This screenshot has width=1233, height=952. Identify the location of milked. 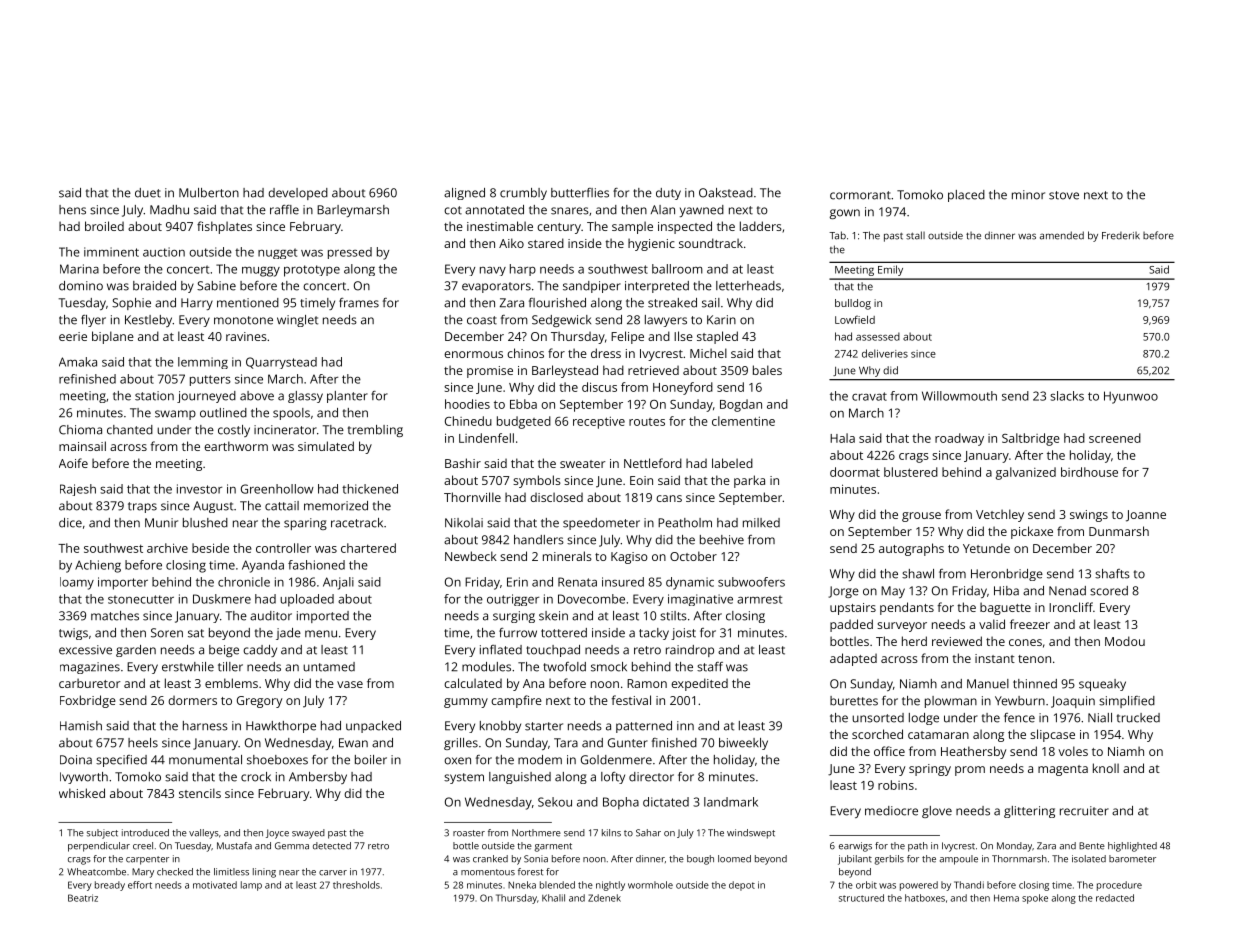
(761, 523).
